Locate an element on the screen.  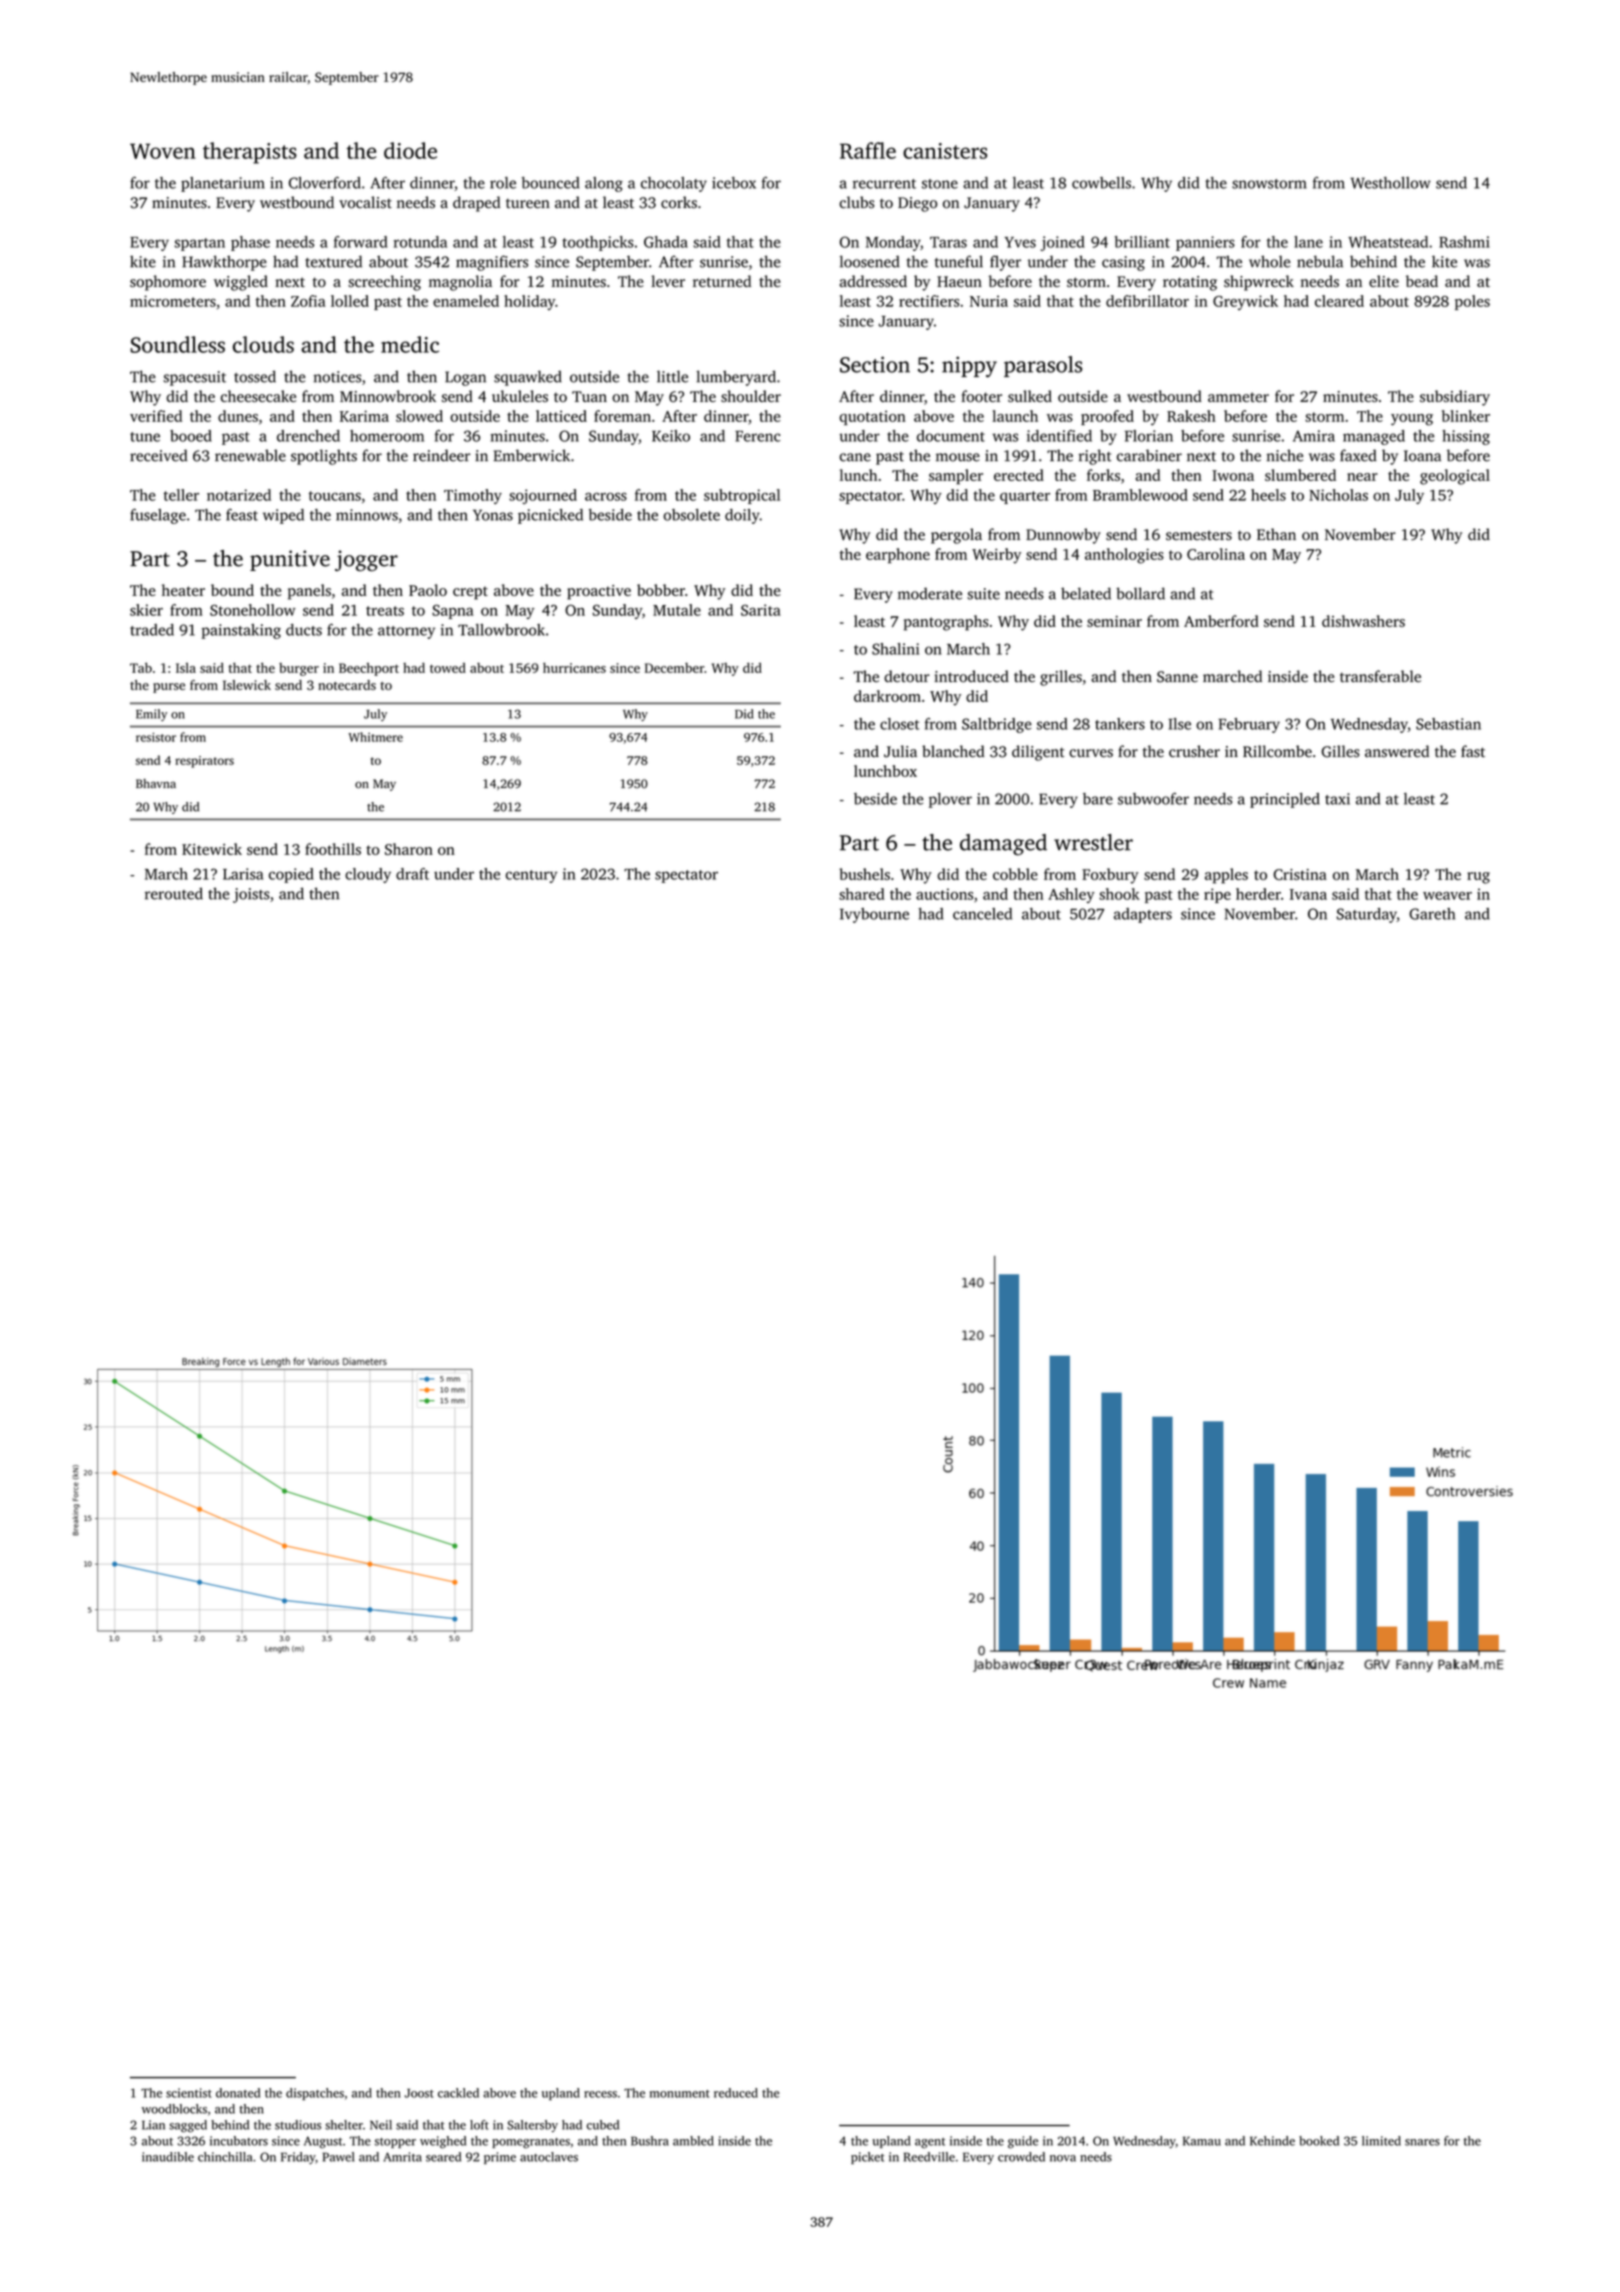
rerouted is located at coordinates (174, 893).
